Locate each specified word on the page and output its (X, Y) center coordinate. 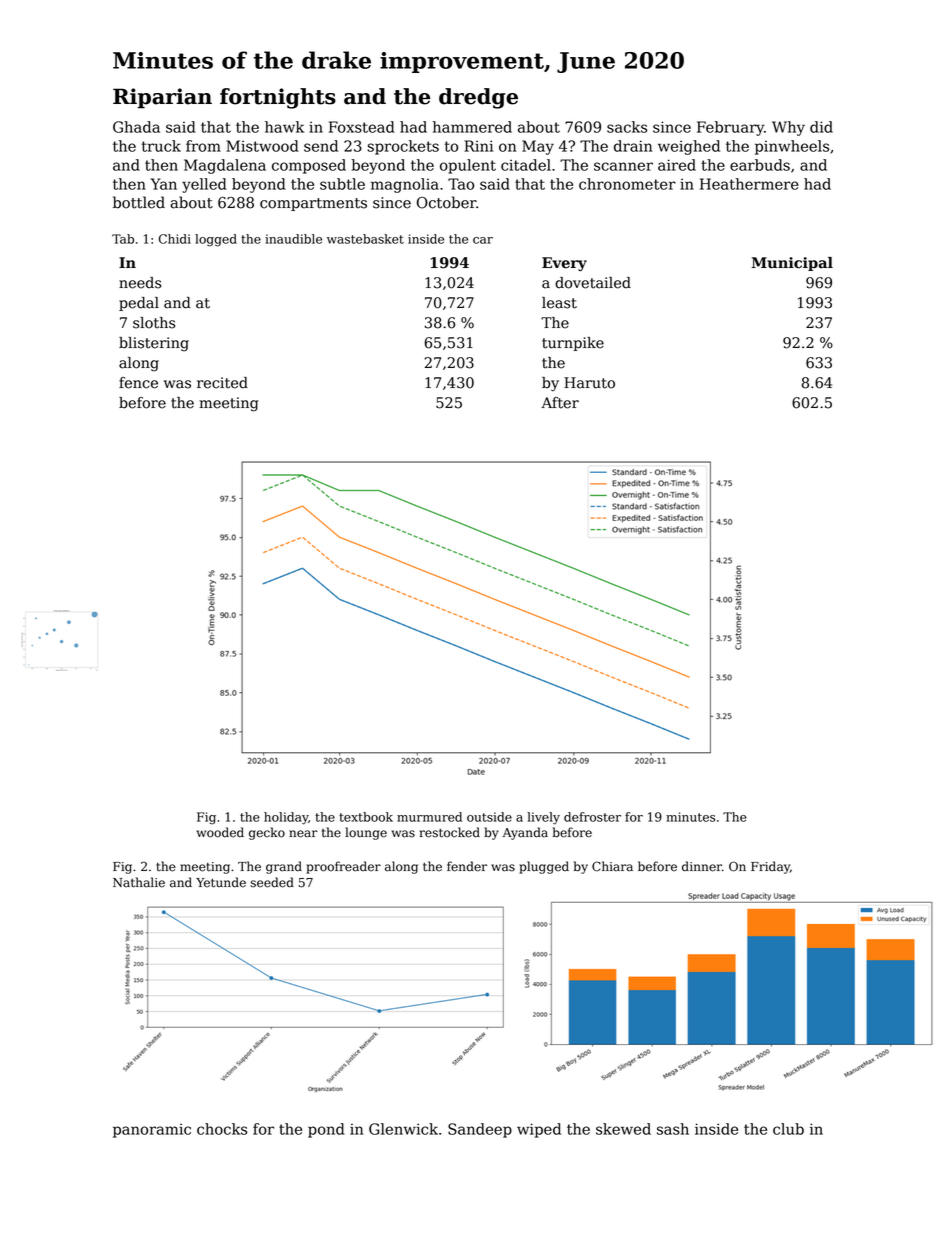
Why (788, 128)
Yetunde (221, 882)
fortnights (278, 98)
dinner (702, 866)
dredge (478, 98)
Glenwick (403, 1129)
